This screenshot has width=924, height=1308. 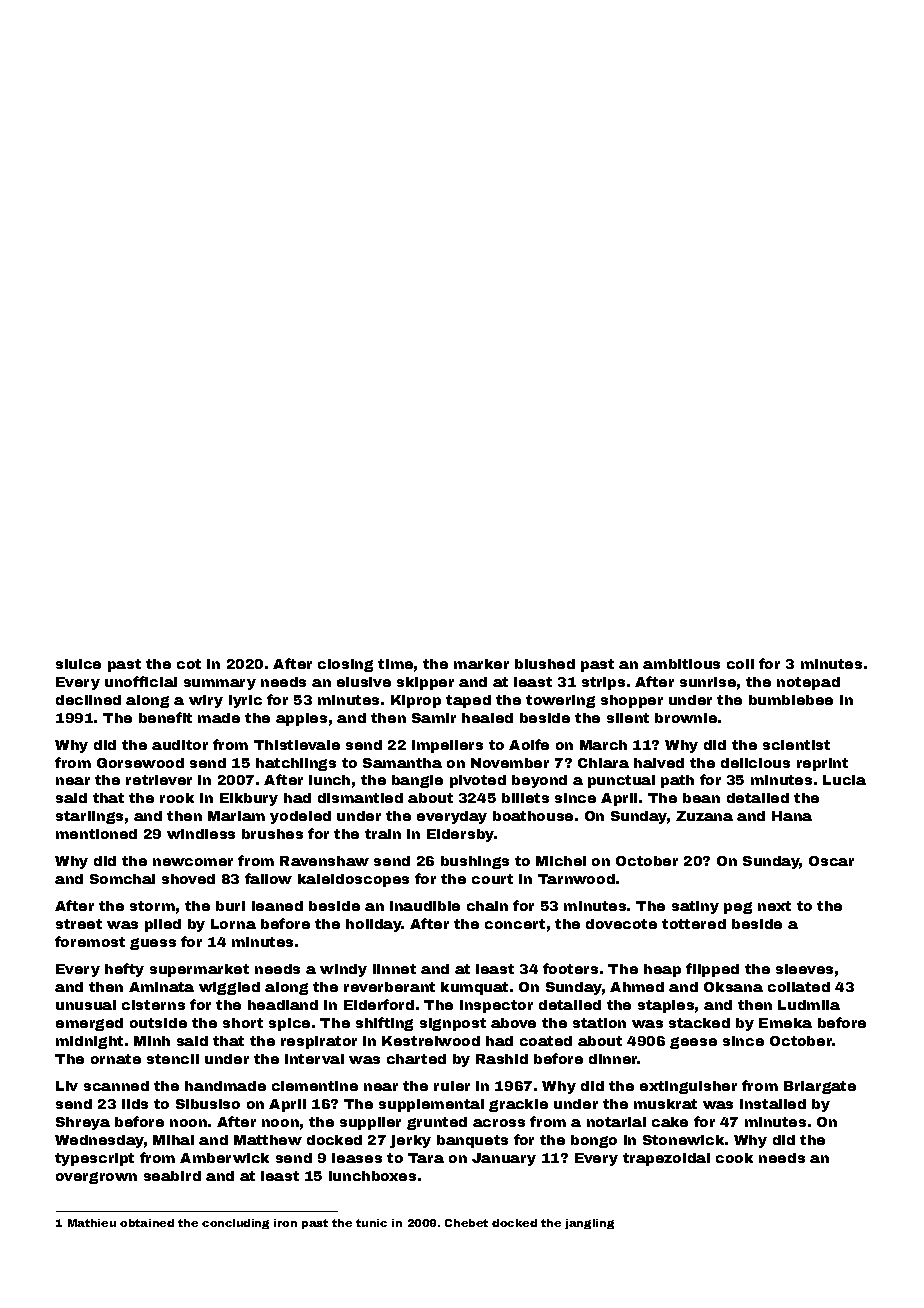 I want to click on Chebet, so click(x=466, y=1223).
